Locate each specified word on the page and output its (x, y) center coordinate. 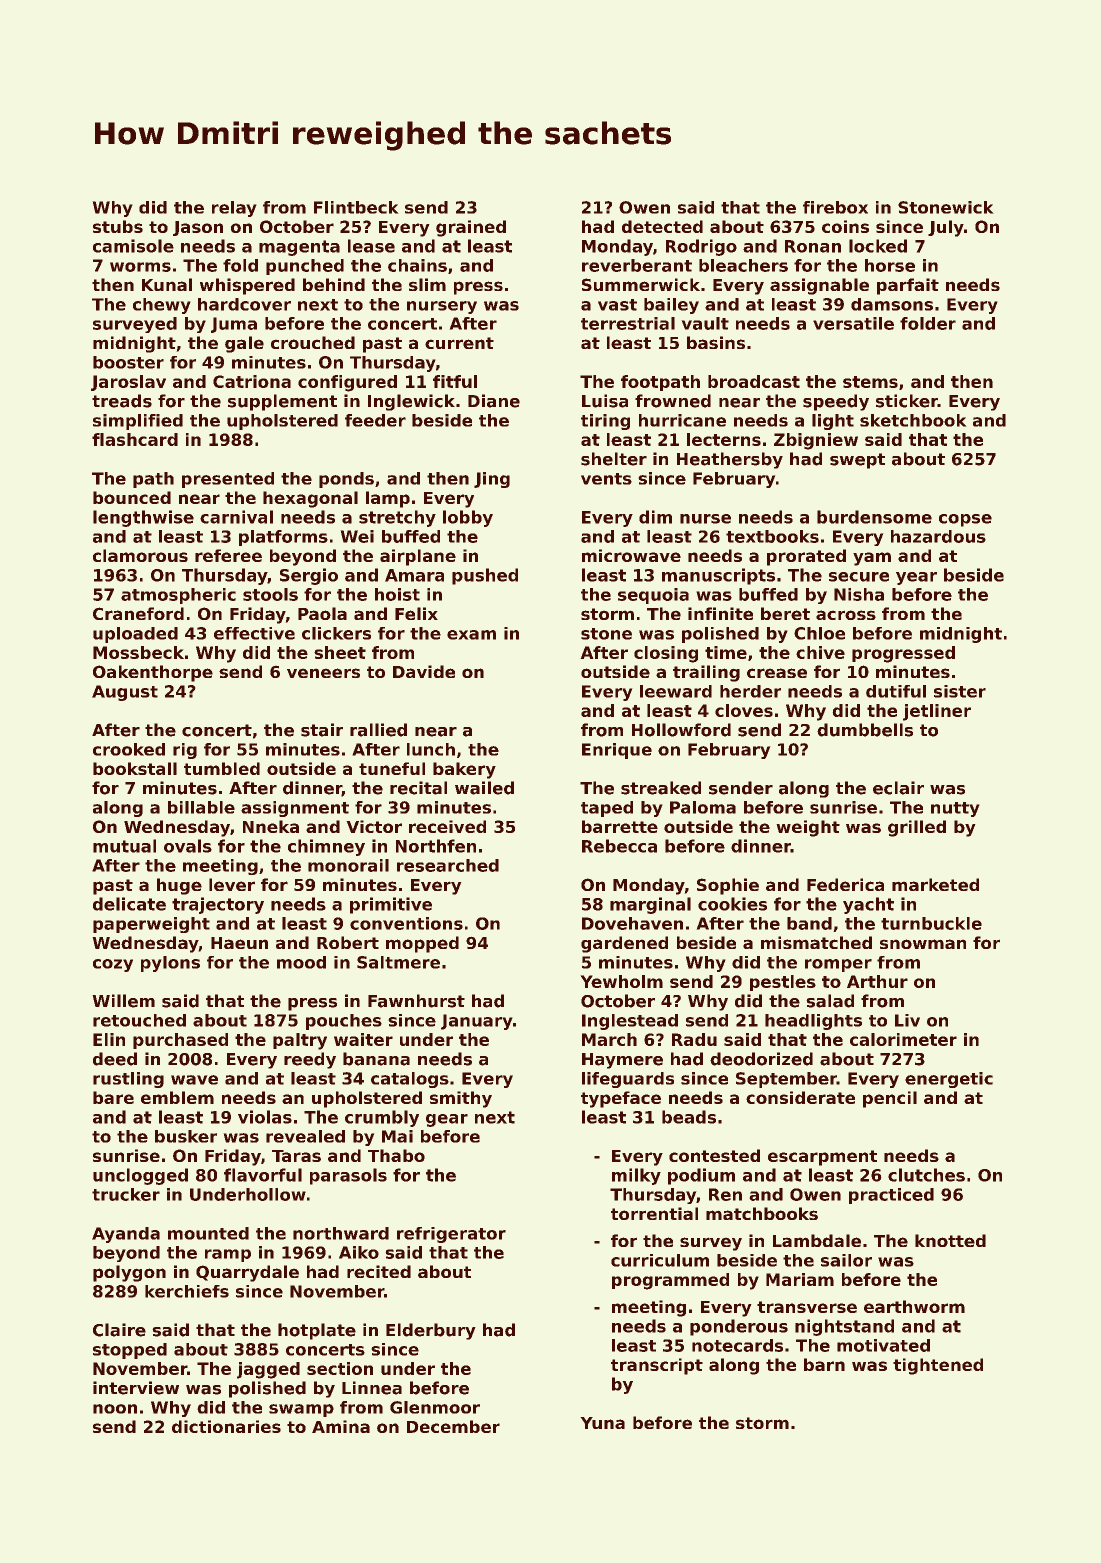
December (453, 1426)
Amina (341, 1426)
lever (232, 884)
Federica (845, 884)
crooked (129, 749)
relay (234, 209)
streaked (661, 788)
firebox (835, 207)
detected (662, 226)
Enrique (617, 751)
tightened (938, 1366)
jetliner (937, 712)
